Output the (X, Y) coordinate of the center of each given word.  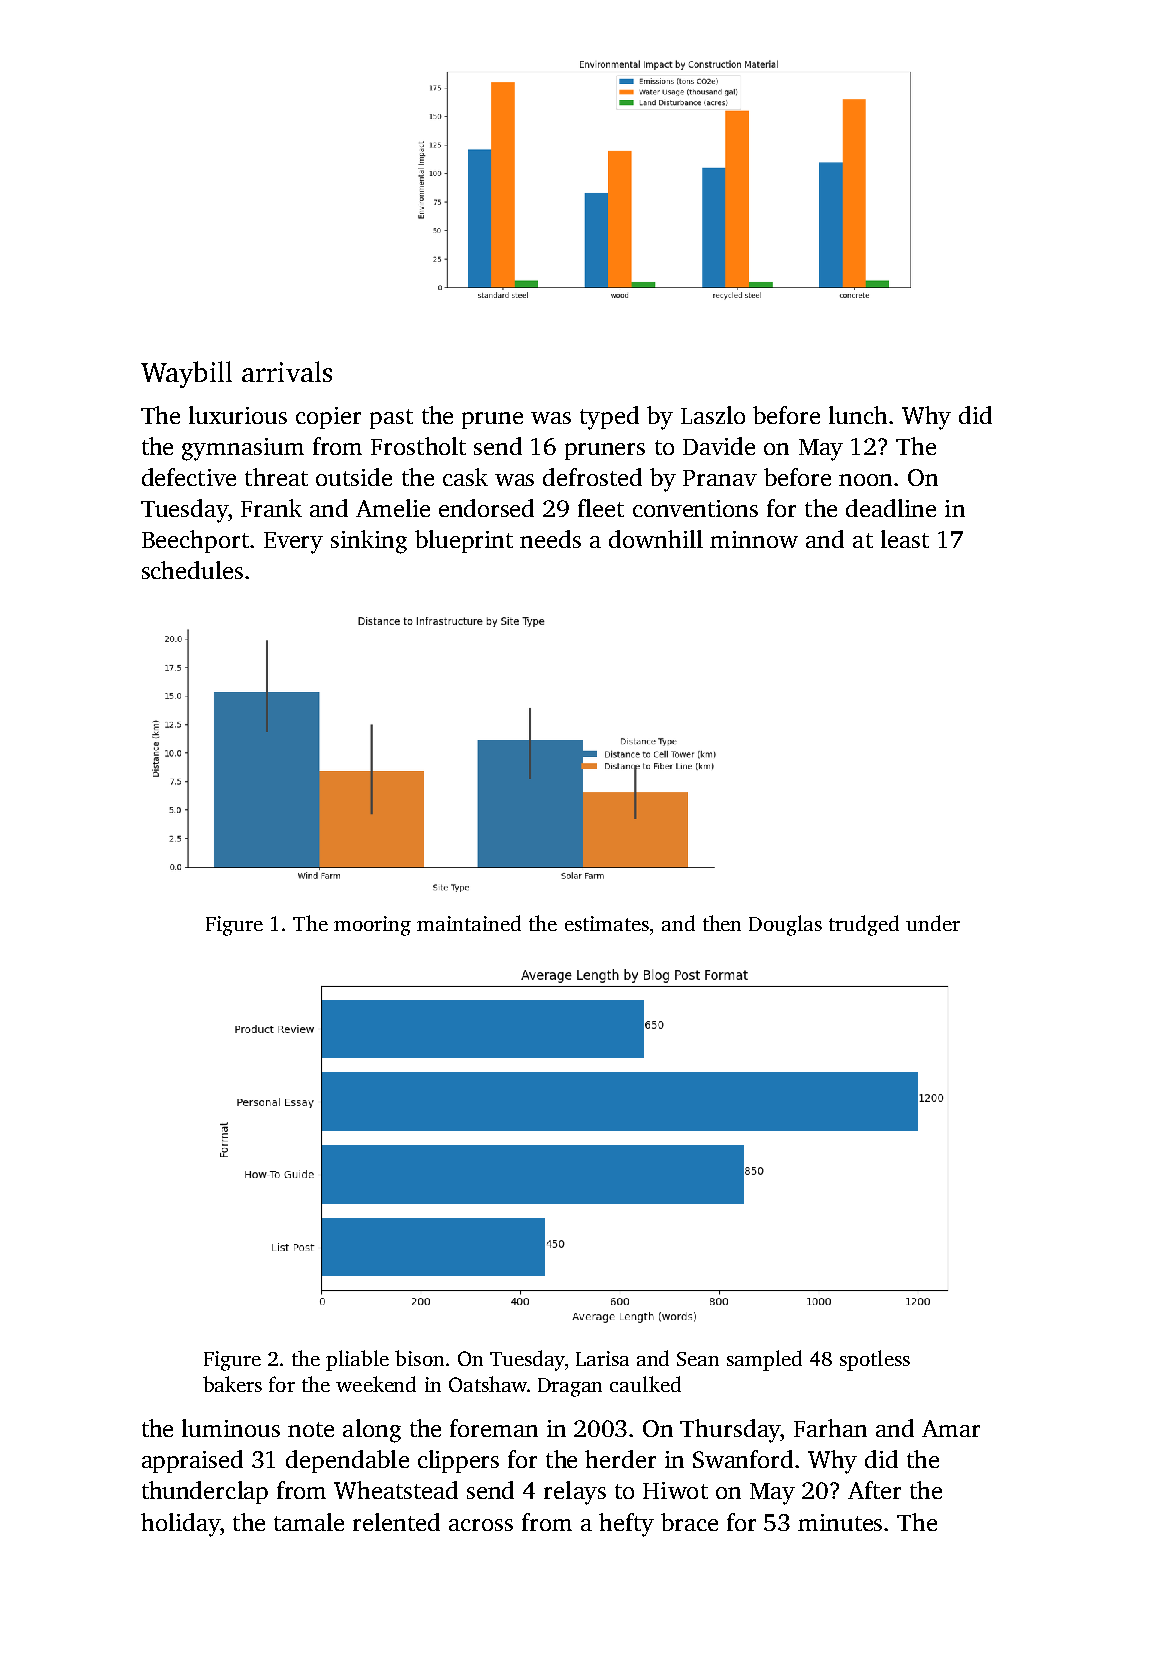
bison (419, 1358)
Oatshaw (488, 1384)
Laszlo (713, 415)
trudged (864, 925)
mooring (372, 926)
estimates (607, 923)
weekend (376, 1384)
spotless (875, 1360)
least (905, 539)
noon (865, 480)
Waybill (186, 374)
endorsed (486, 508)
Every (293, 543)
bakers (232, 1384)
